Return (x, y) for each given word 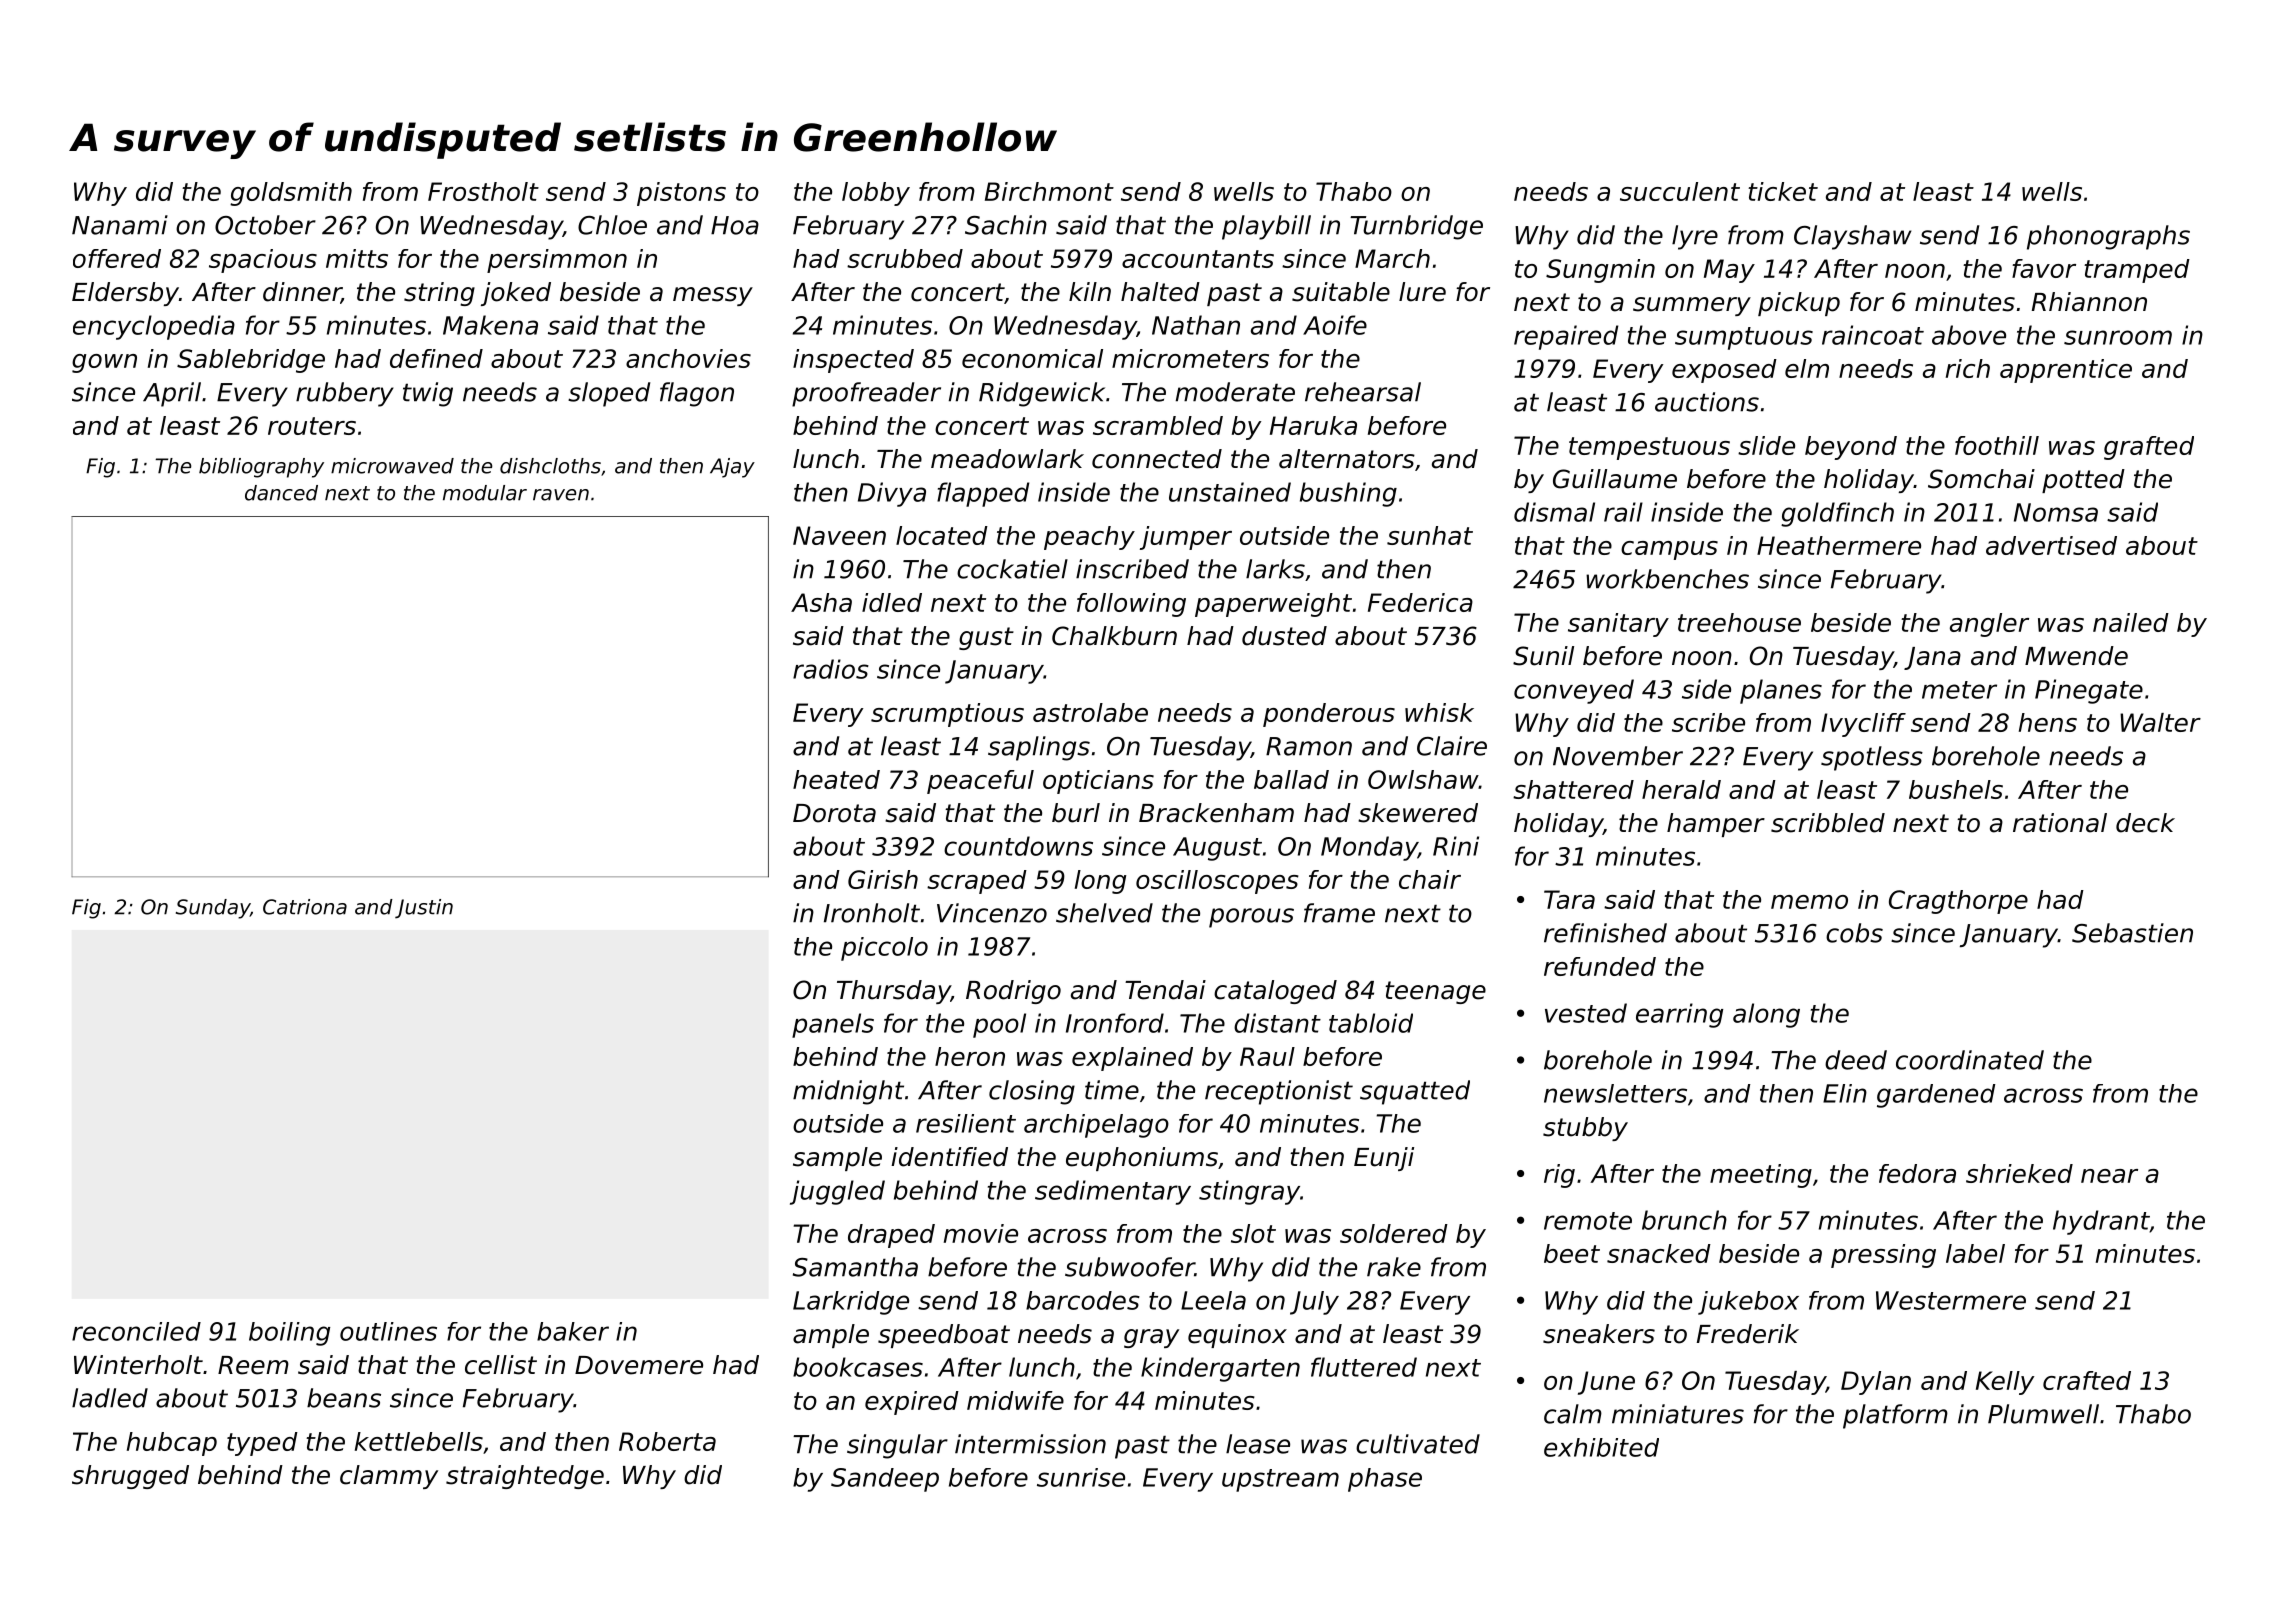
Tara (1569, 899)
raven (561, 495)
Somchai (1981, 479)
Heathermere (1839, 545)
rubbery (345, 394)
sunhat (1430, 535)
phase (1385, 1480)
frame (1339, 913)
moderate (1235, 392)
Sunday (213, 909)
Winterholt (138, 1365)
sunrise (1081, 1477)
